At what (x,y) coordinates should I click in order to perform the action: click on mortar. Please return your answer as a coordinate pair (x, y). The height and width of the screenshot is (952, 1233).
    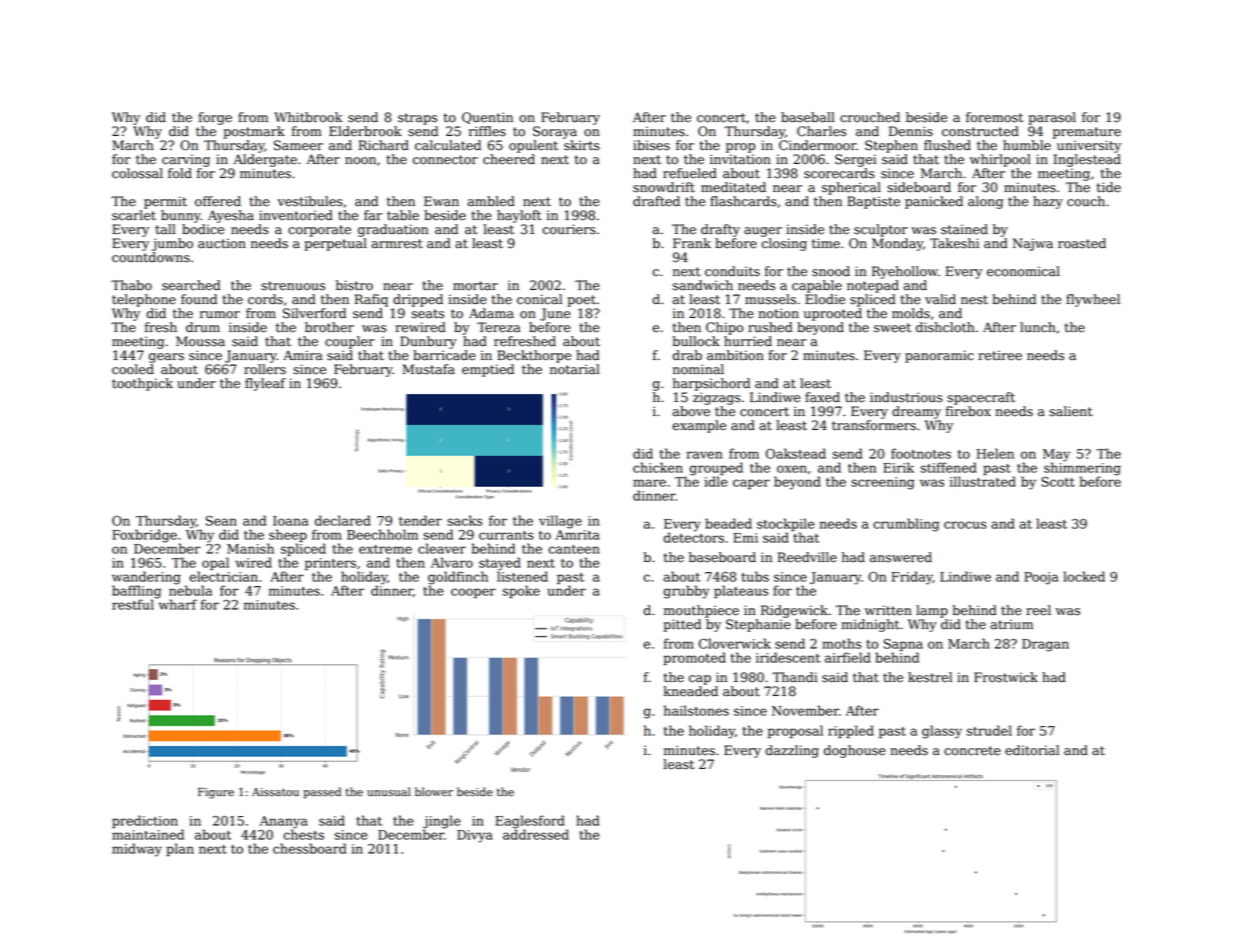
    Looking at the image, I should click on (475, 286).
